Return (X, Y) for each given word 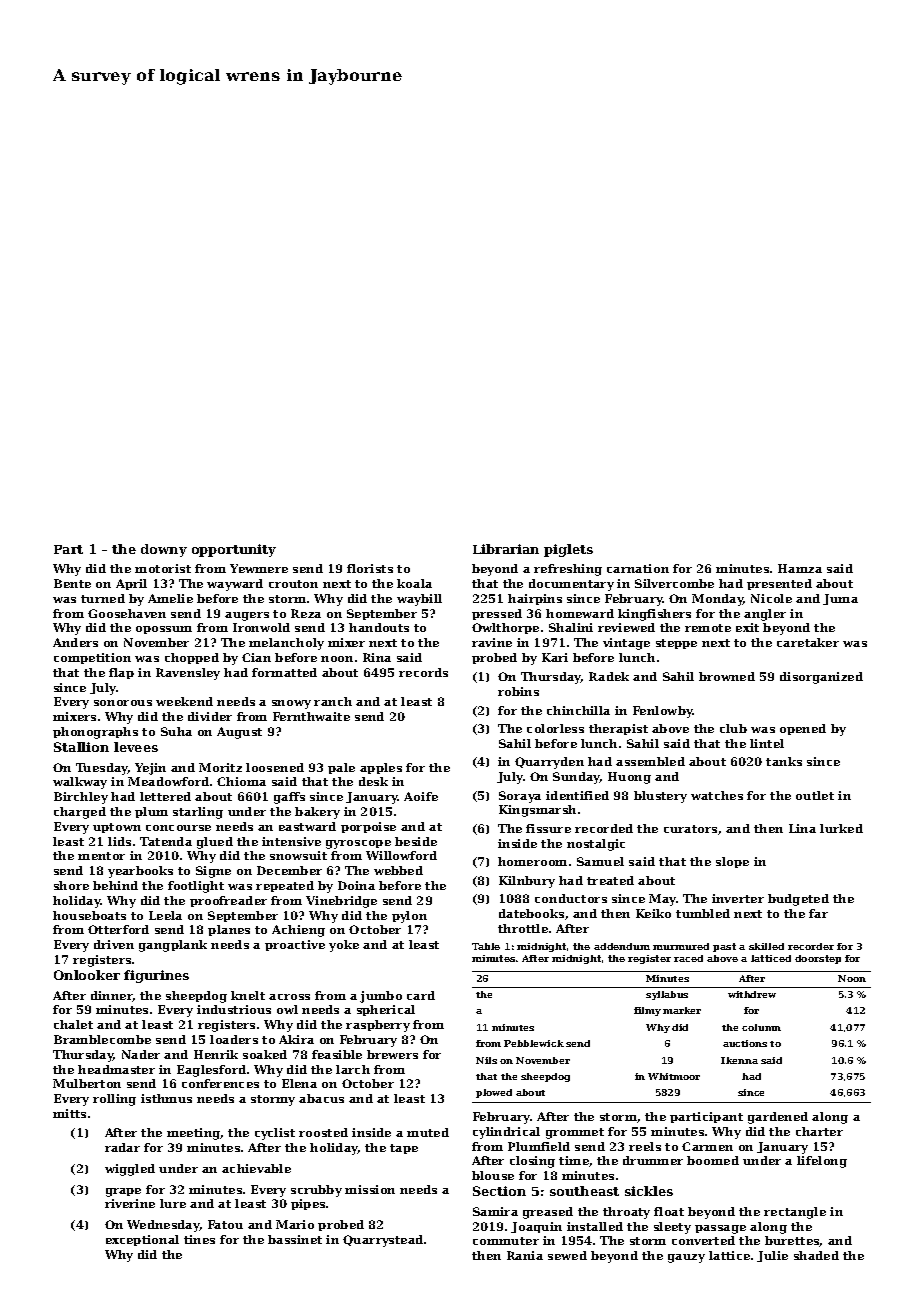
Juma (840, 599)
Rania (525, 1255)
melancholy (286, 644)
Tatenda (166, 841)
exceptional (142, 1240)
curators (690, 829)
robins (518, 691)
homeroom (532, 861)
